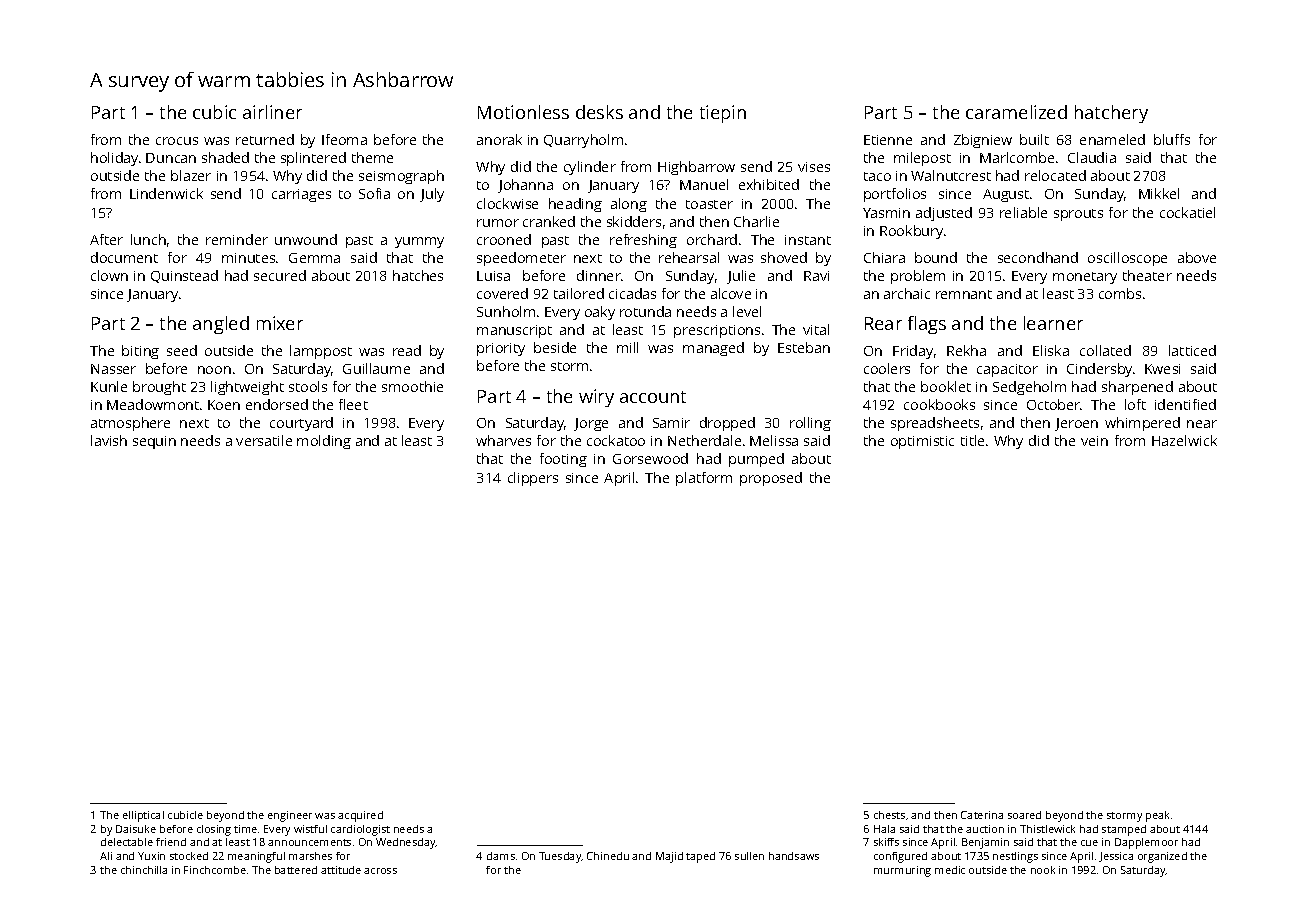  I want to click on sprouts, so click(1078, 215).
